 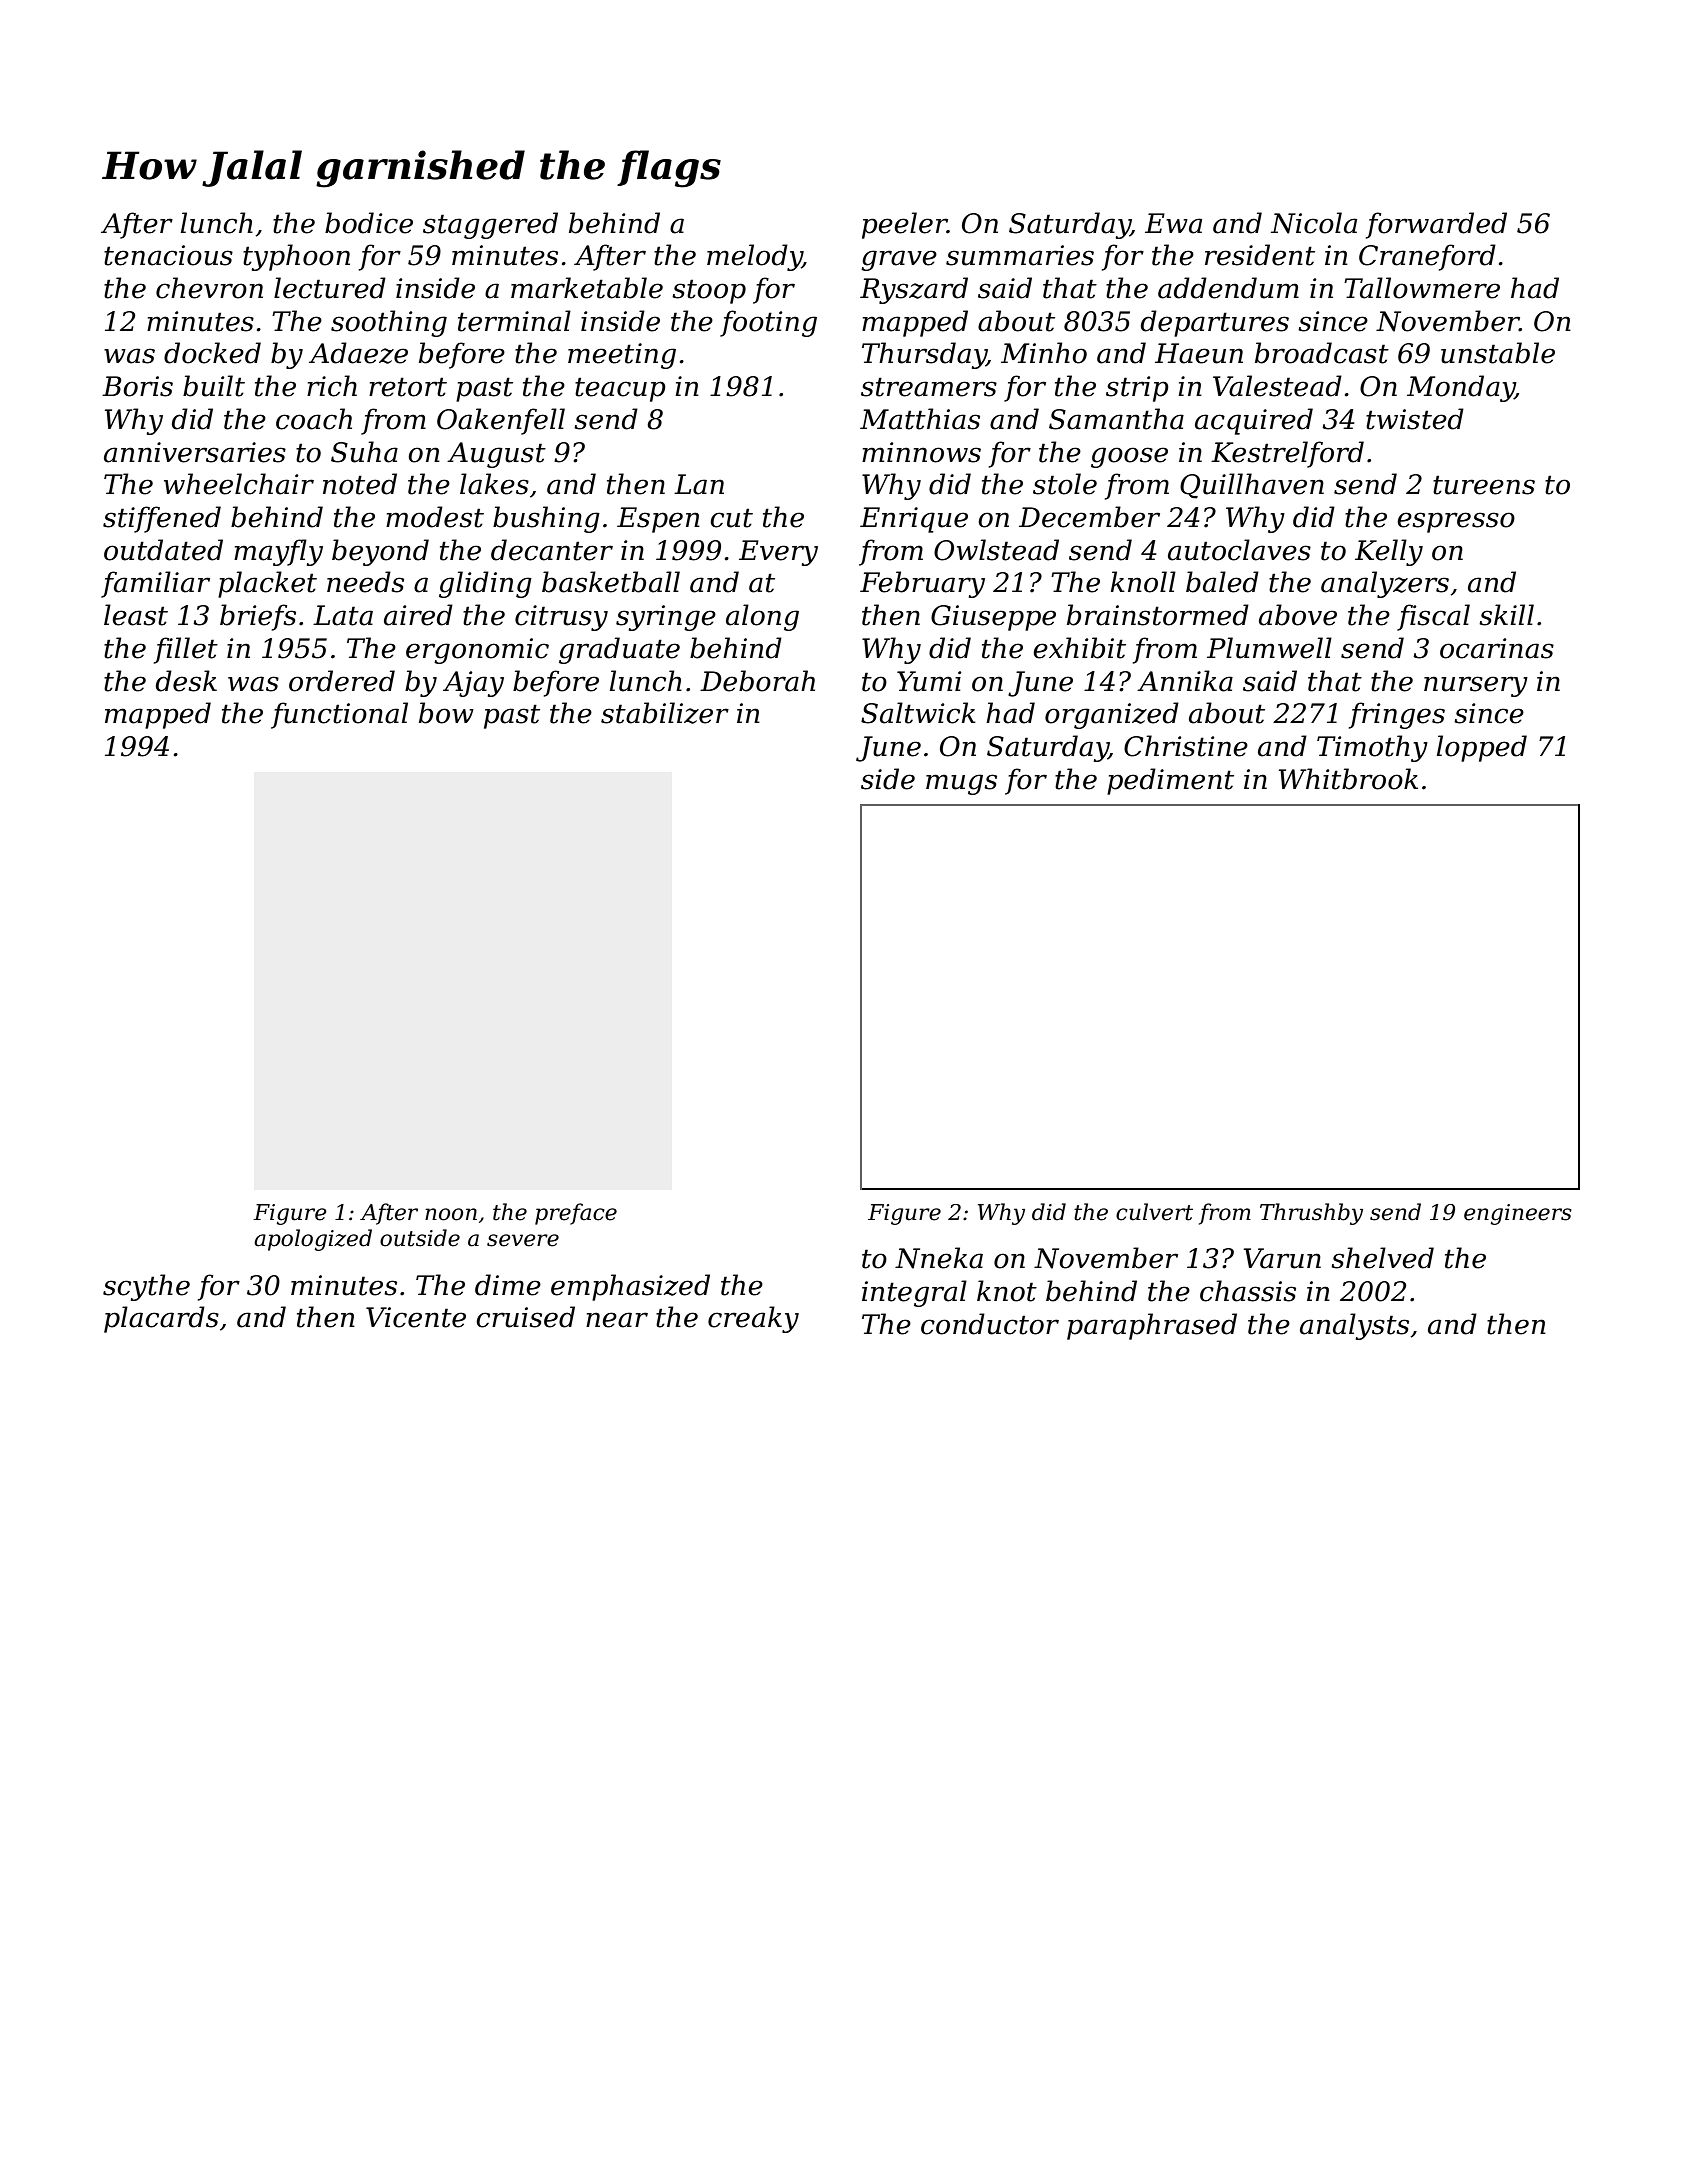 I want to click on Every, so click(x=778, y=553).
